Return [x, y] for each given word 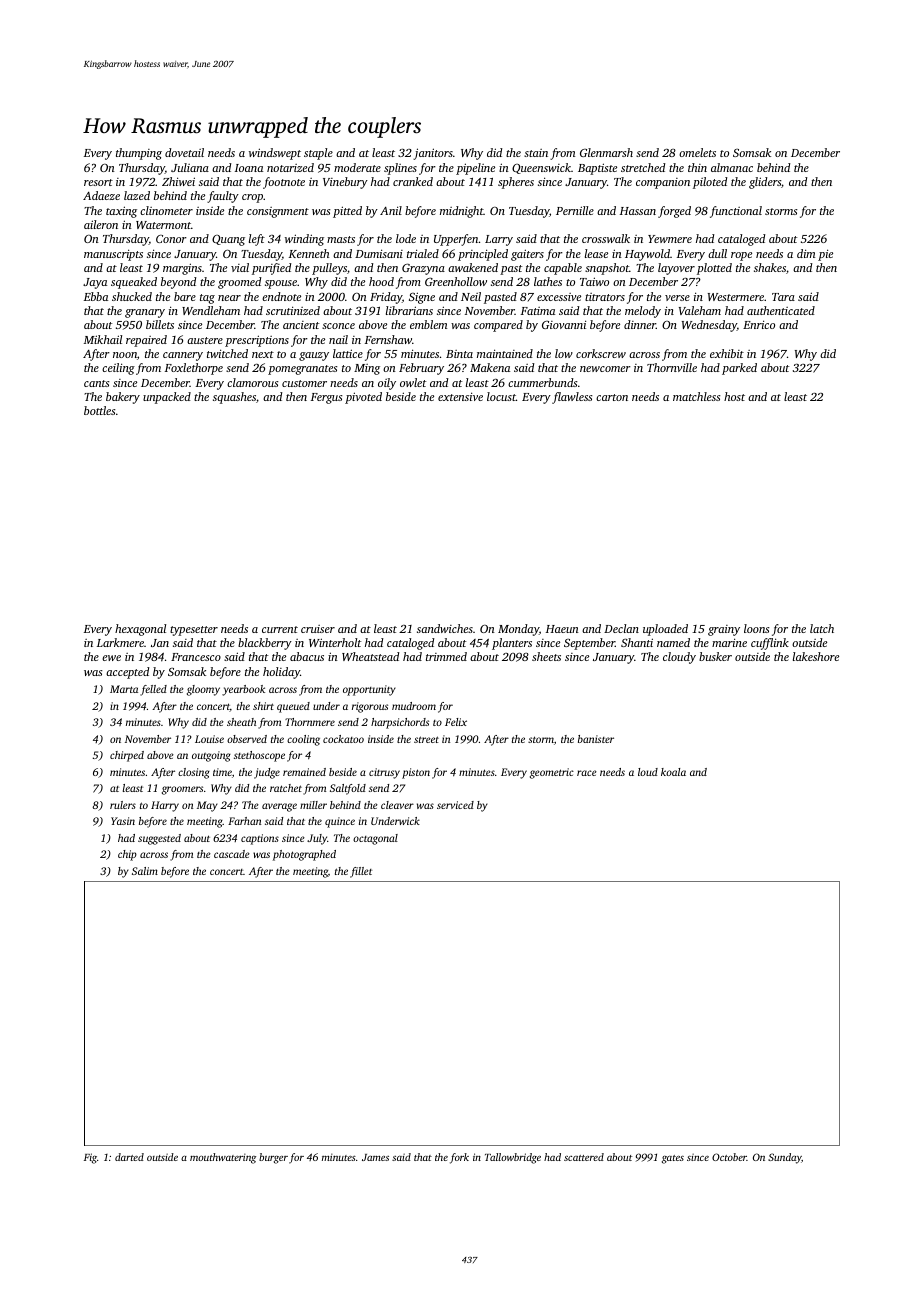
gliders [765, 183]
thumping [139, 154]
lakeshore [816, 656]
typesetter [194, 631]
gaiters [527, 255]
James [375, 1157]
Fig [90, 1158]
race [587, 773]
